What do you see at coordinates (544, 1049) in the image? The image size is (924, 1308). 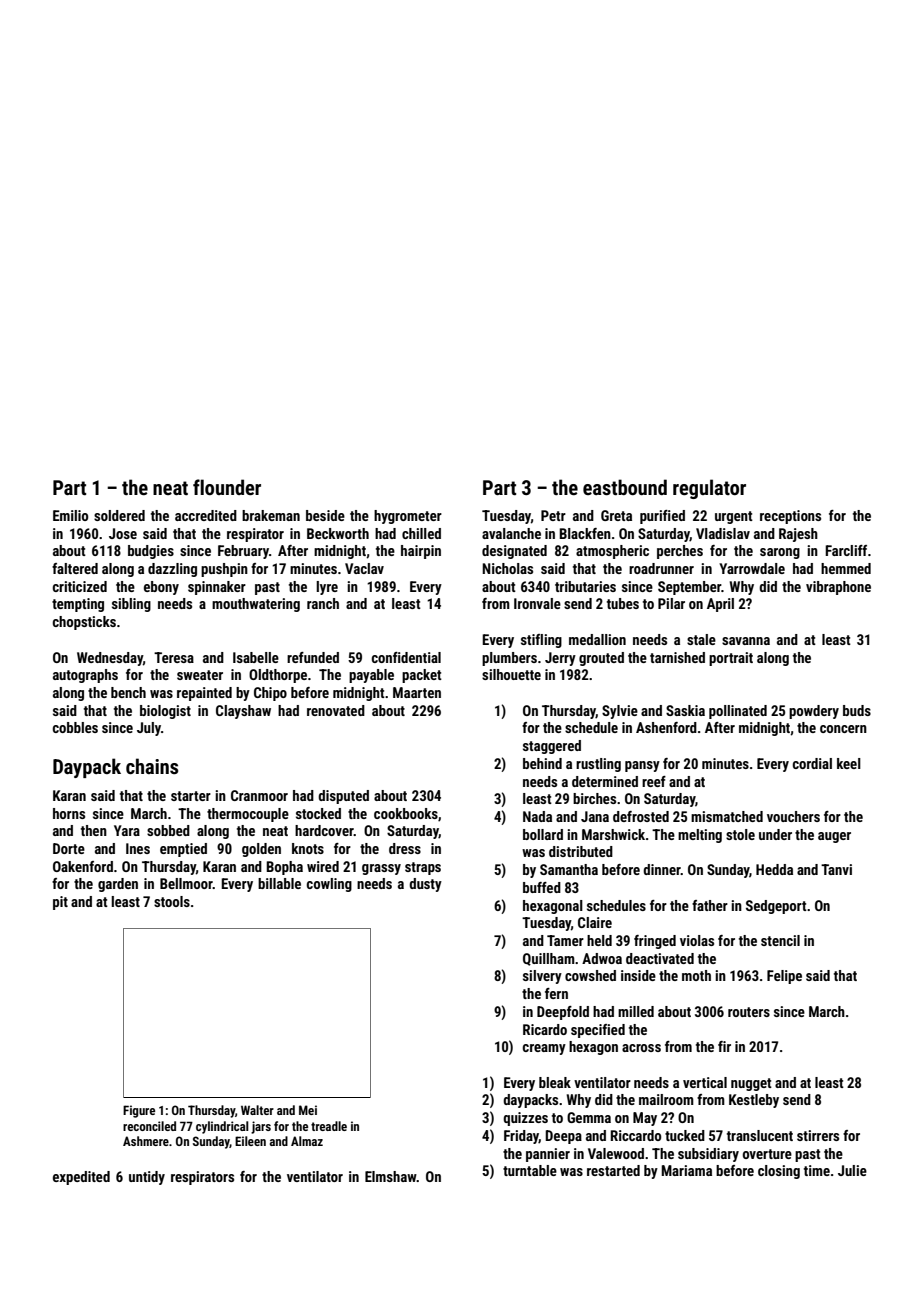 I see `creamy` at bounding box center [544, 1049].
